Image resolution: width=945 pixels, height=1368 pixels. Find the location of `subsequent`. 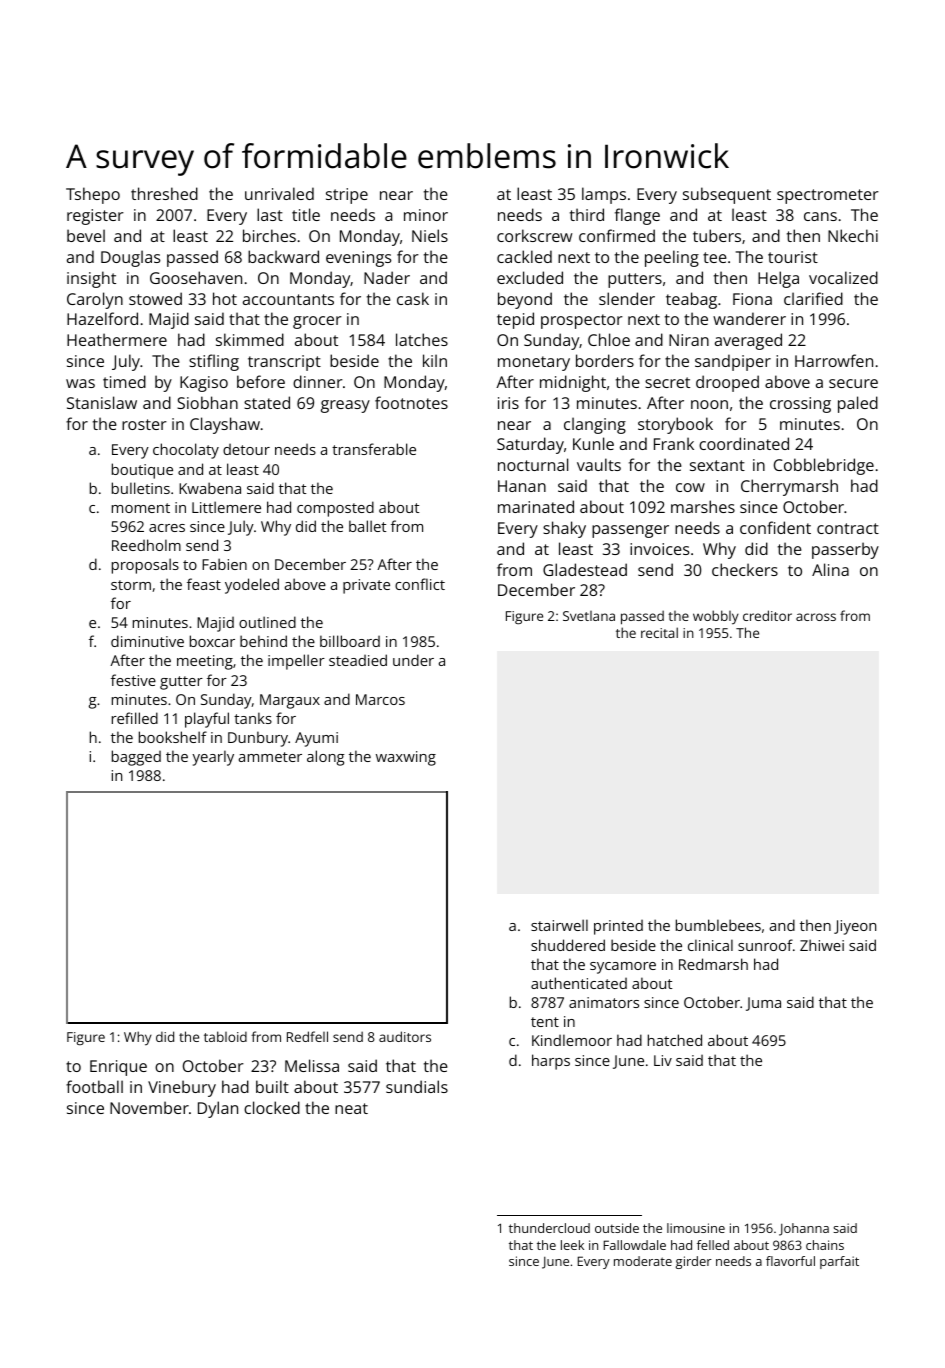

subsequent is located at coordinates (727, 195).
